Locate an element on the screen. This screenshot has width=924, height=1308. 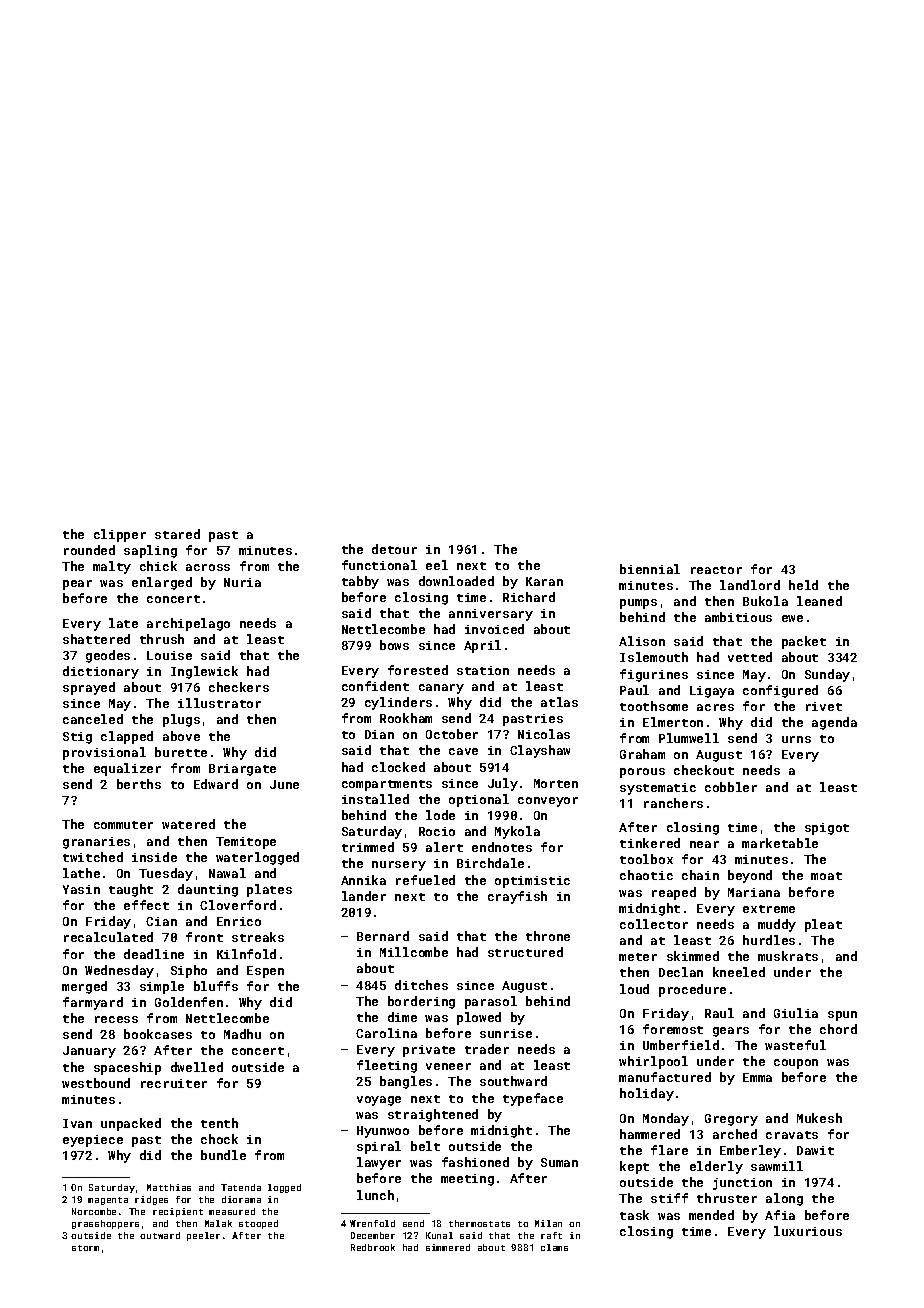
burette is located at coordinates (181, 752).
